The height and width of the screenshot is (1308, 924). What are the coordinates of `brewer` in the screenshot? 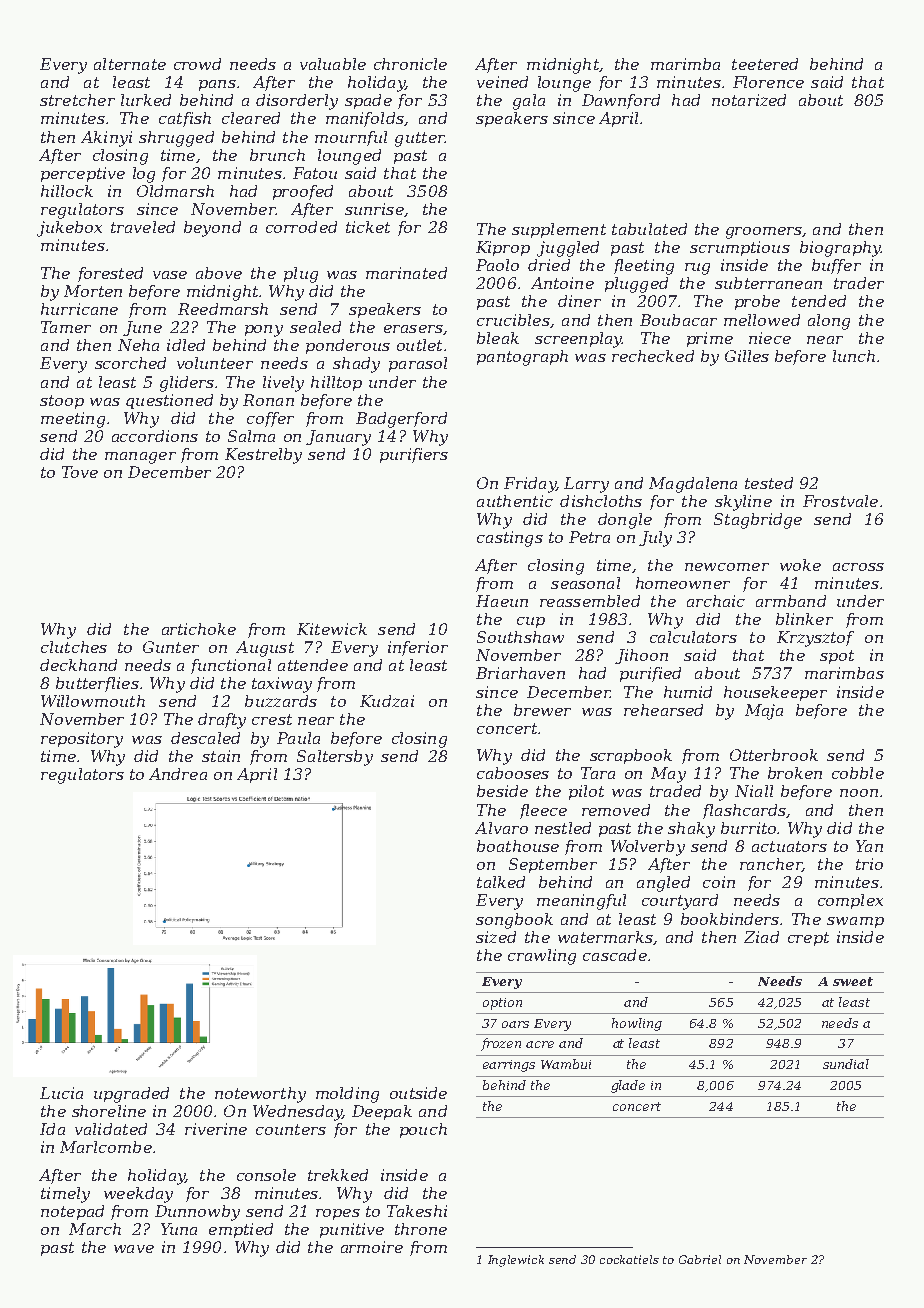 It's located at (542, 710).
